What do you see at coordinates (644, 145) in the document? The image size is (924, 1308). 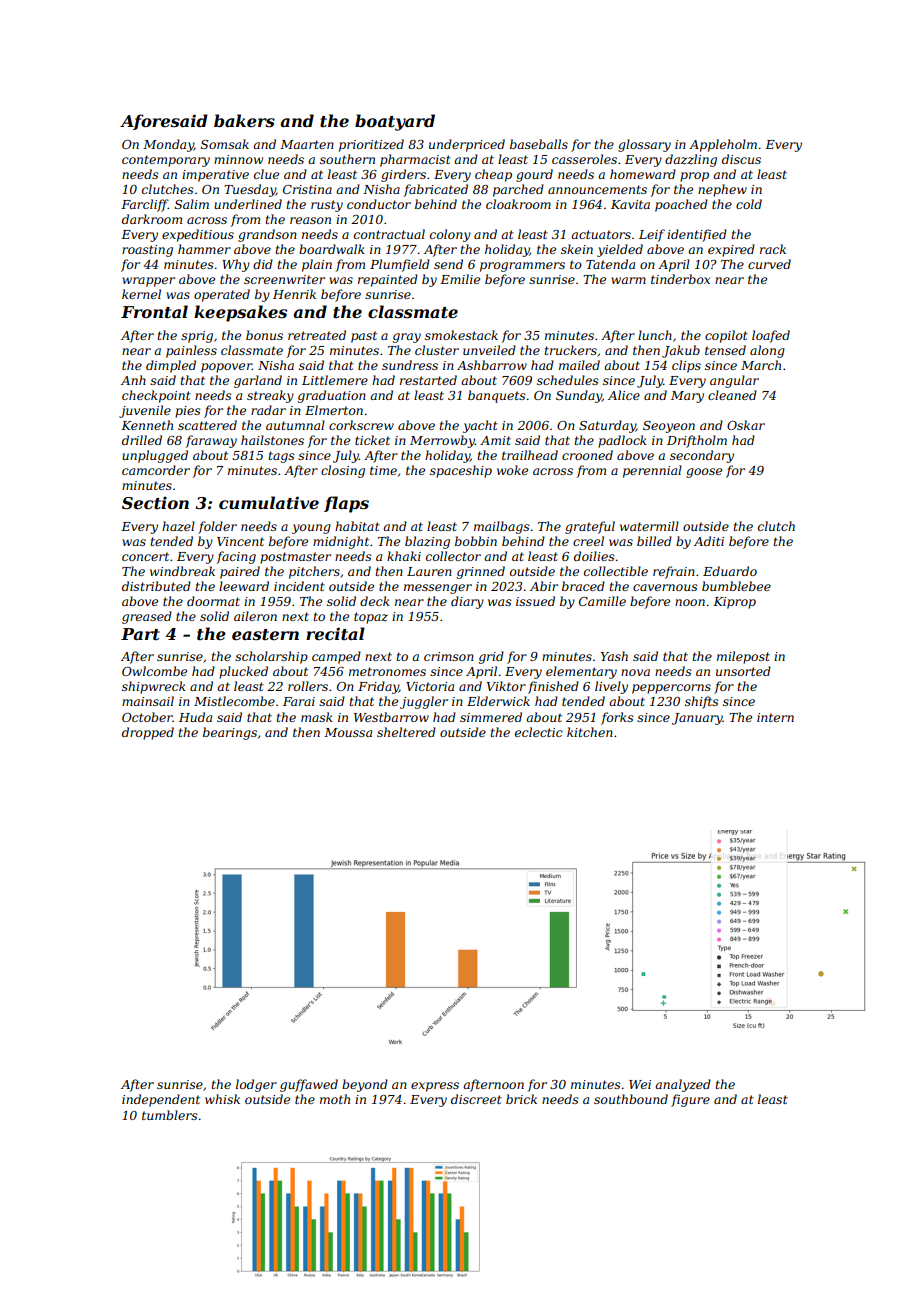 I see `glossary` at bounding box center [644, 145].
